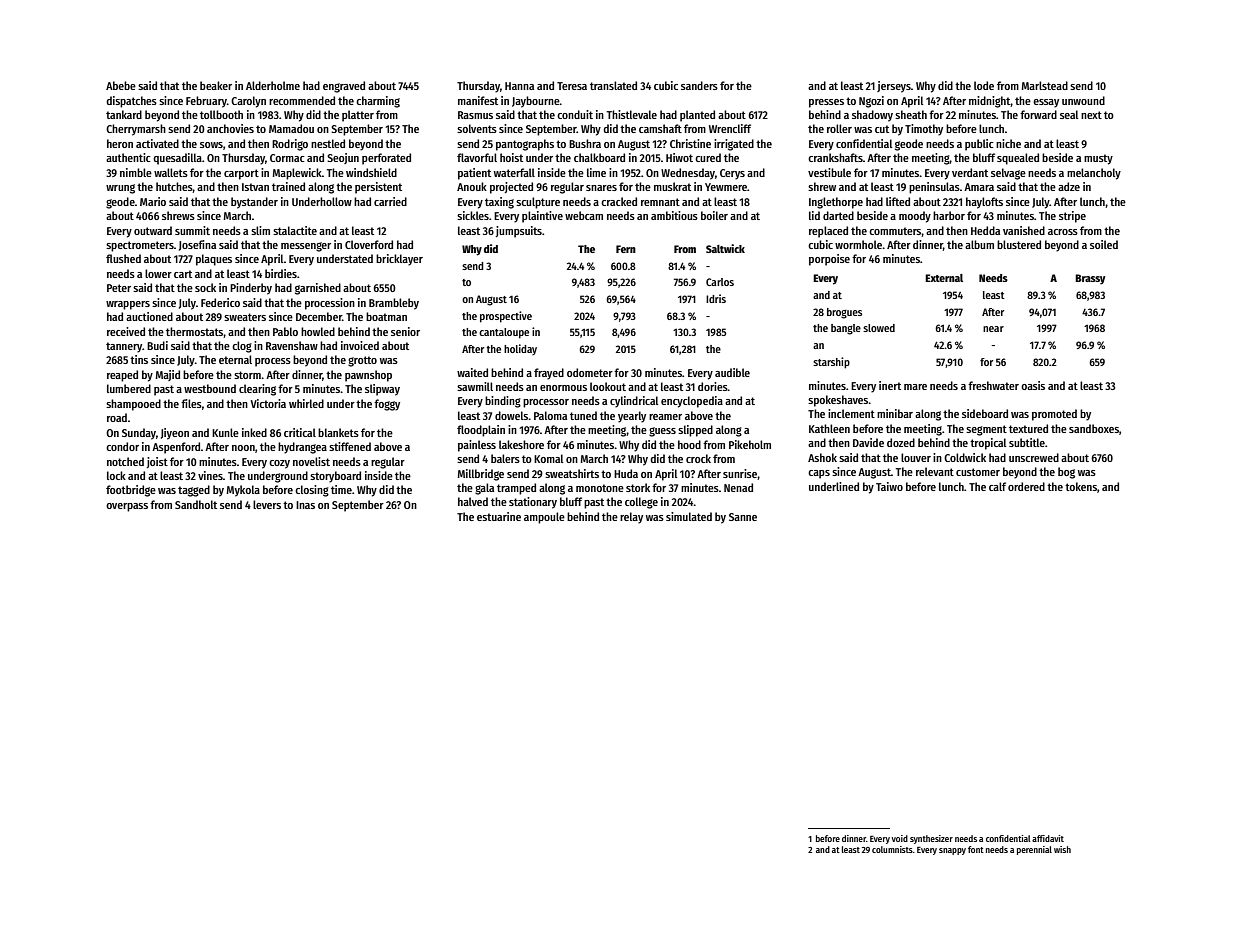 This screenshot has height=952, width=1233. What do you see at coordinates (499, 516) in the screenshot?
I see `estuarine` at bounding box center [499, 516].
